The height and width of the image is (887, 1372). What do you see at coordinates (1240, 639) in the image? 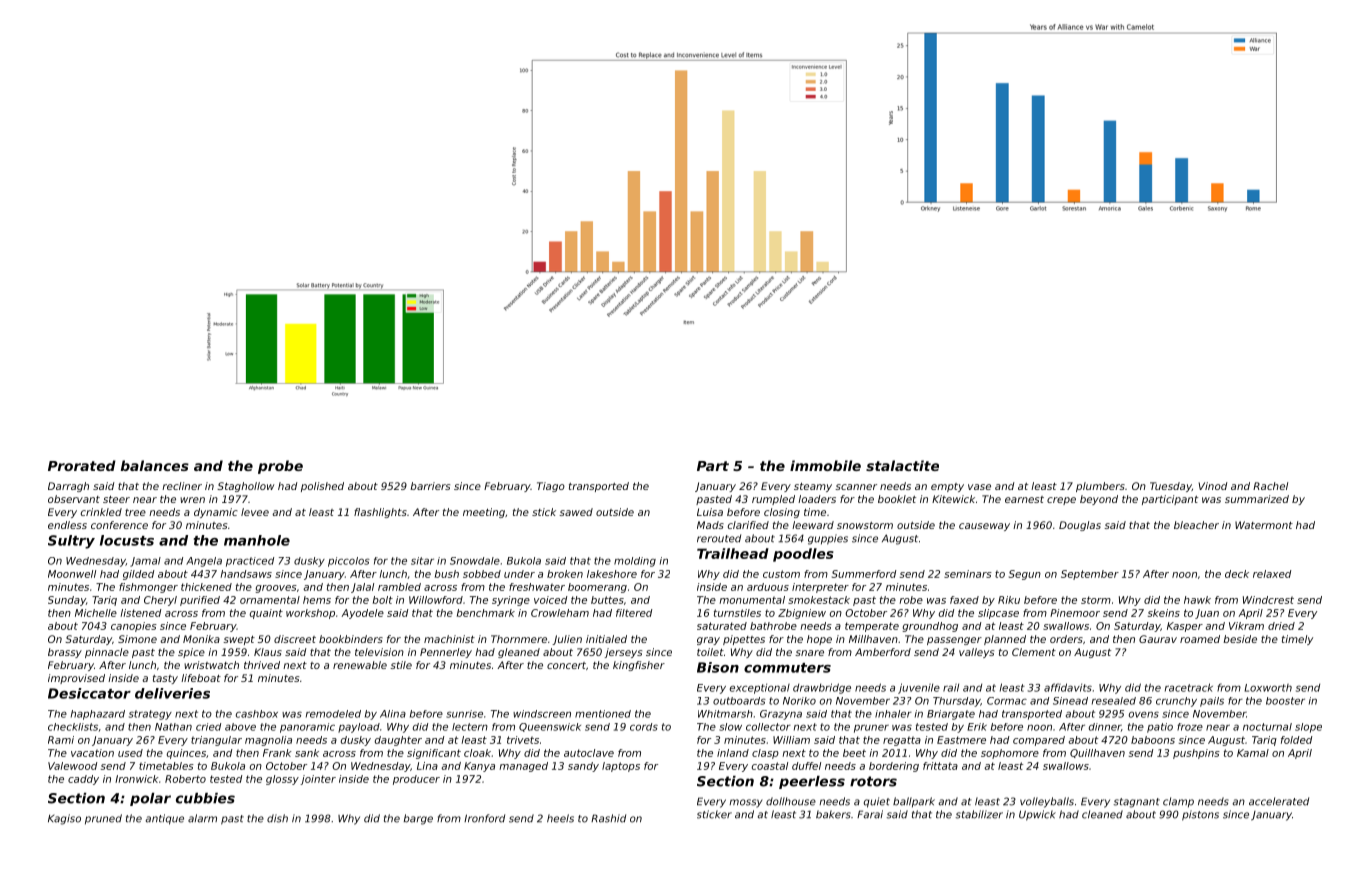
I see `beside` at bounding box center [1240, 639].
